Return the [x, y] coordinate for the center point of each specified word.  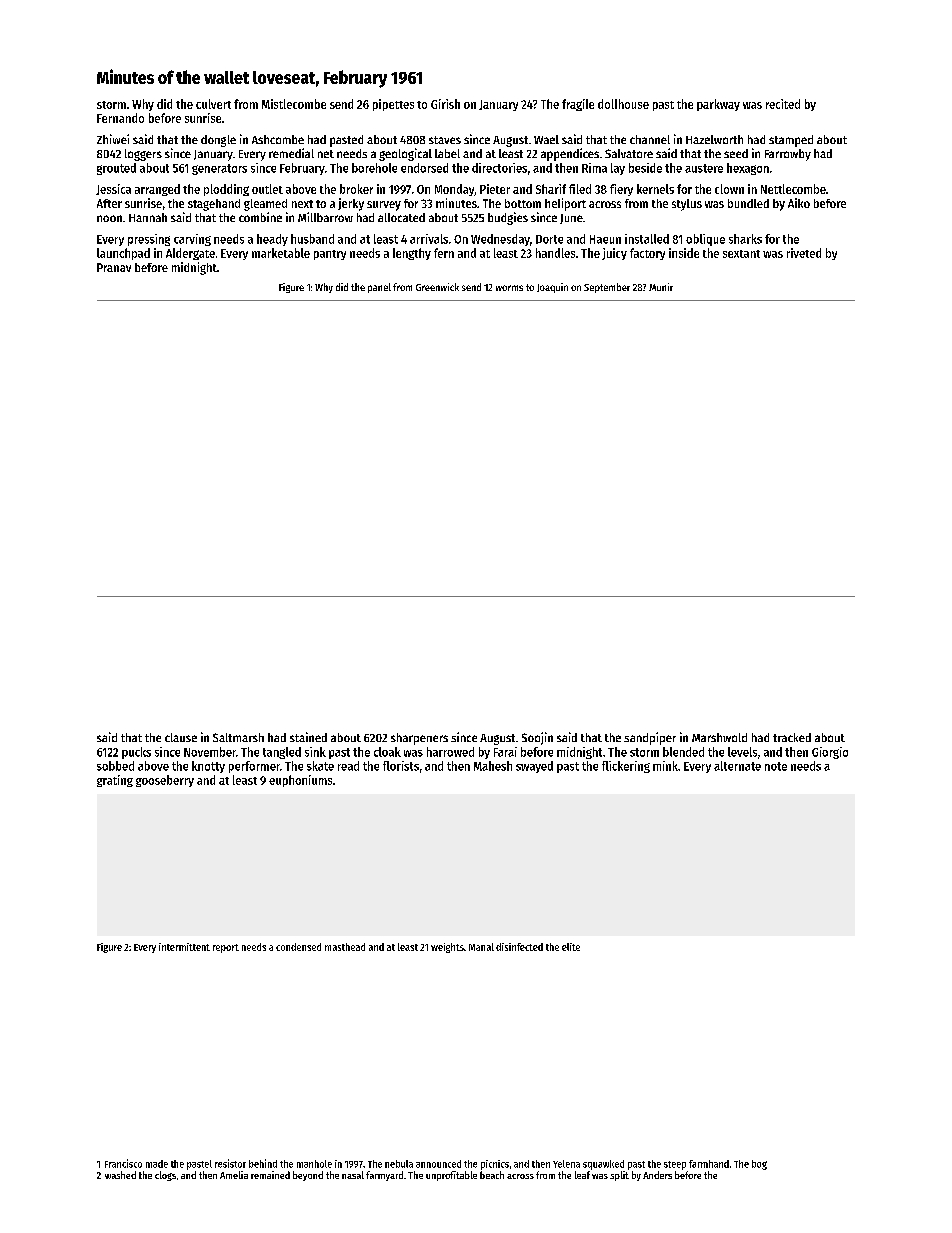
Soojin [537, 738]
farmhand [709, 1164]
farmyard [384, 1176]
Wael [546, 139]
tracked [792, 737]
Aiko [799, 203]
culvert [213, 104]
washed [120, 1175]
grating [115, 781]
